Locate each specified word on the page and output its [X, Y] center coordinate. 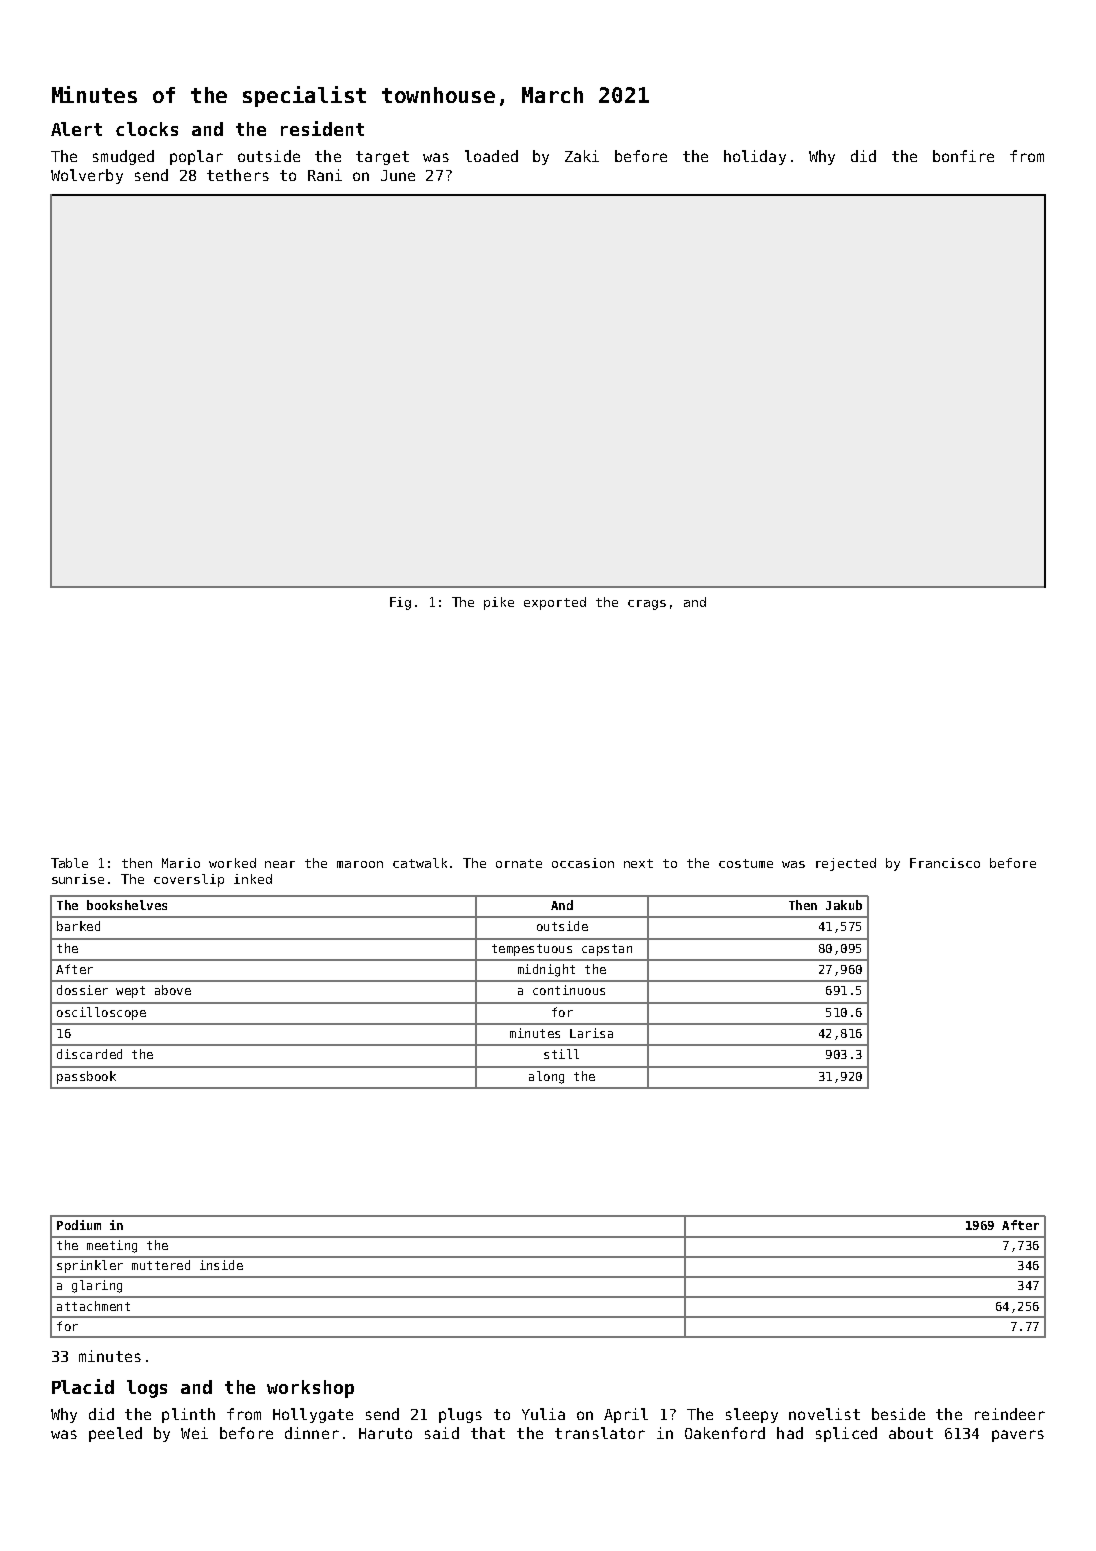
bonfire [963, 156]
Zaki [582, 156]
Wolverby [87, 176]
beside [898, 1414]
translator [600, 1433]
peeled [115, 1434]
